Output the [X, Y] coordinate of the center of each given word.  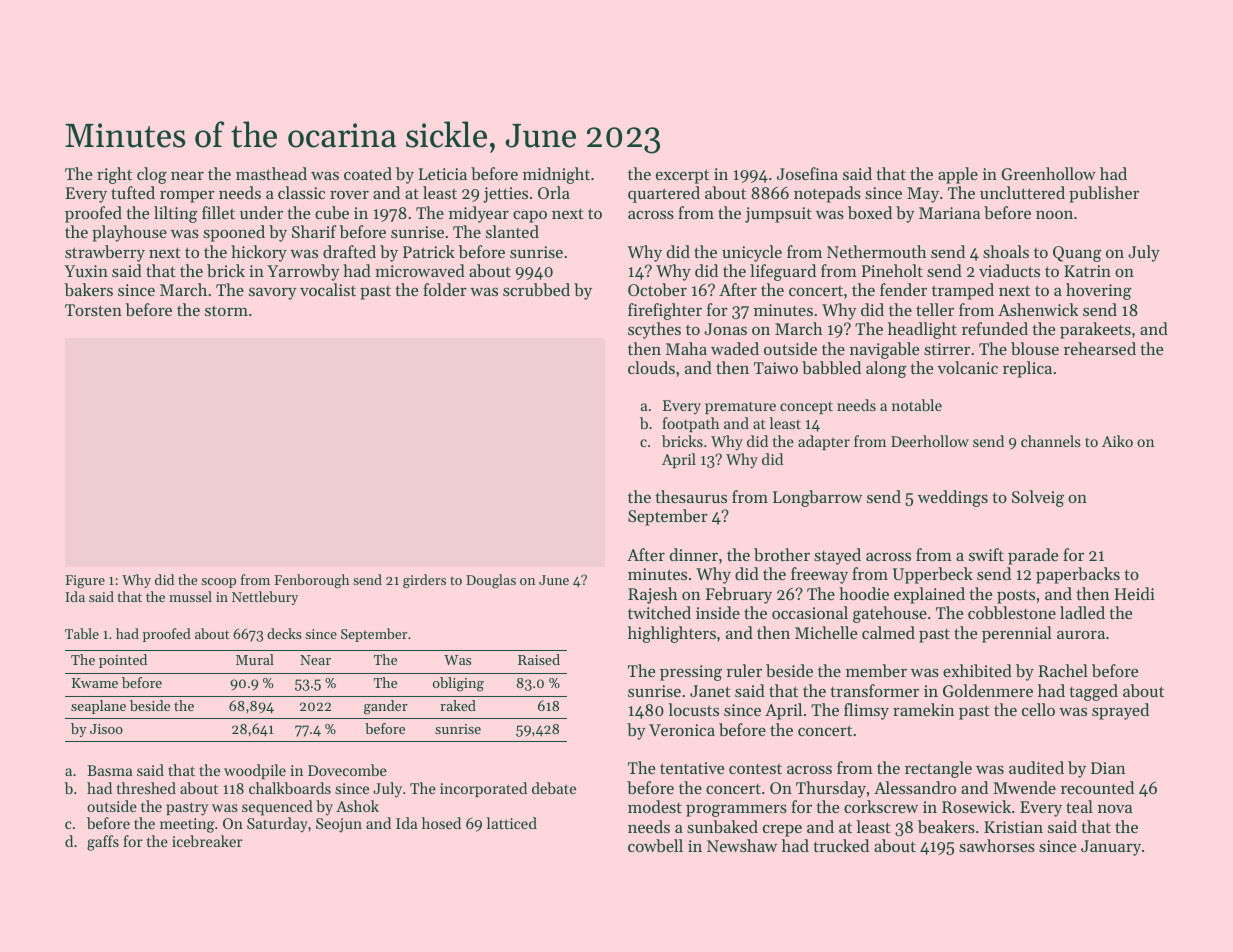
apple [958, 175]
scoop [218, 583]
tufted [133, 192]
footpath [690, 424]
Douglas [491, 581]
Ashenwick [1038, 309]
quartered [664, 194]
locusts [693, 709]
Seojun [339, 825]
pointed [123, 661]
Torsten [93, 310]
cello [1038, 709]
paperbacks [1078, 575]
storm [226, 311]
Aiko [1117, 441]
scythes [654, 330]
